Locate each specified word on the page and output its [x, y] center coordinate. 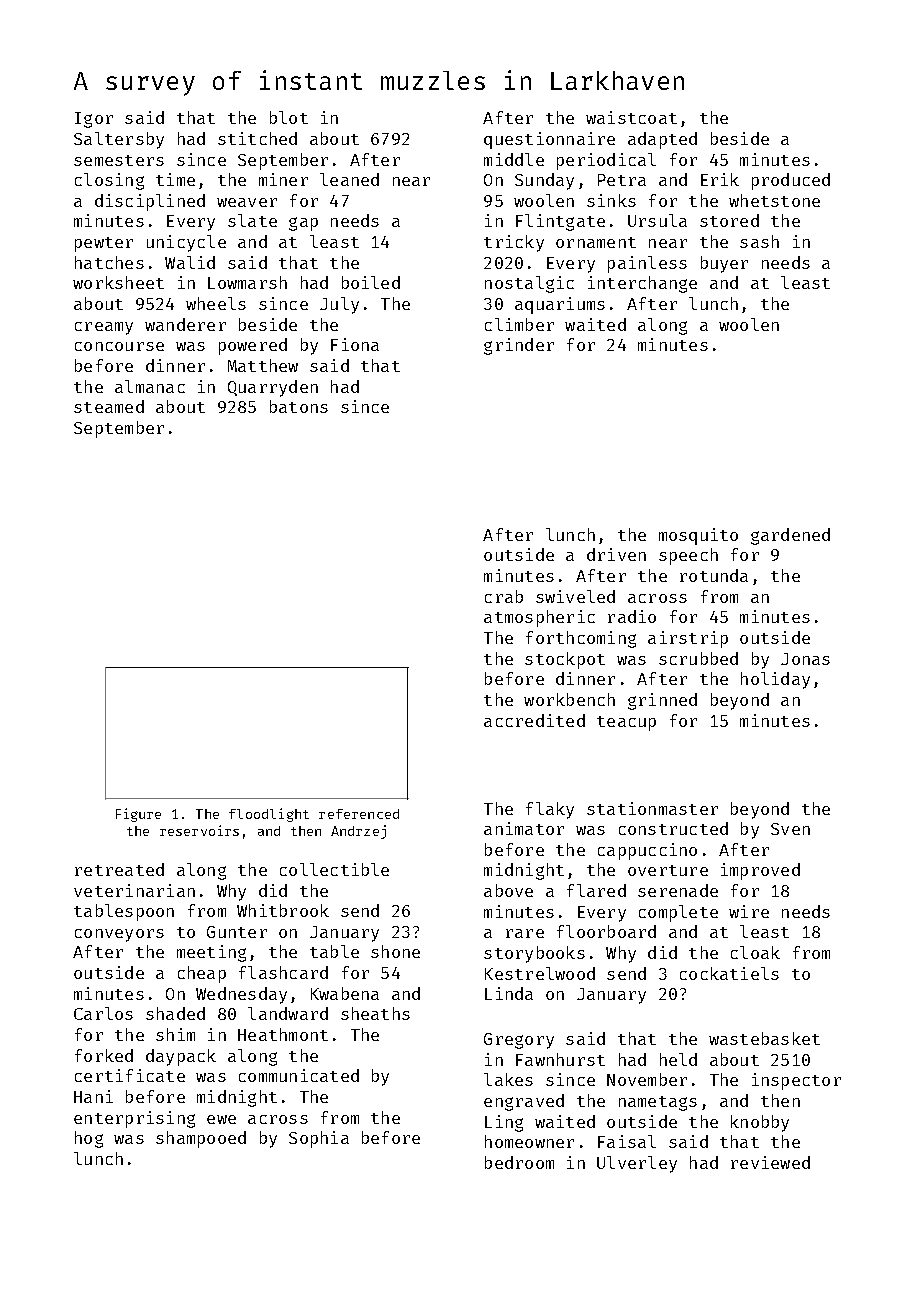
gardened [790, 536]
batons [299, 406]
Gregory [519, 1041]
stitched [257, 138]
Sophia [319, 1139]
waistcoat [631, 117]
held [678, 1059]
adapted [662, 140]
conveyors [119, 935]
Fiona [355, 344]
